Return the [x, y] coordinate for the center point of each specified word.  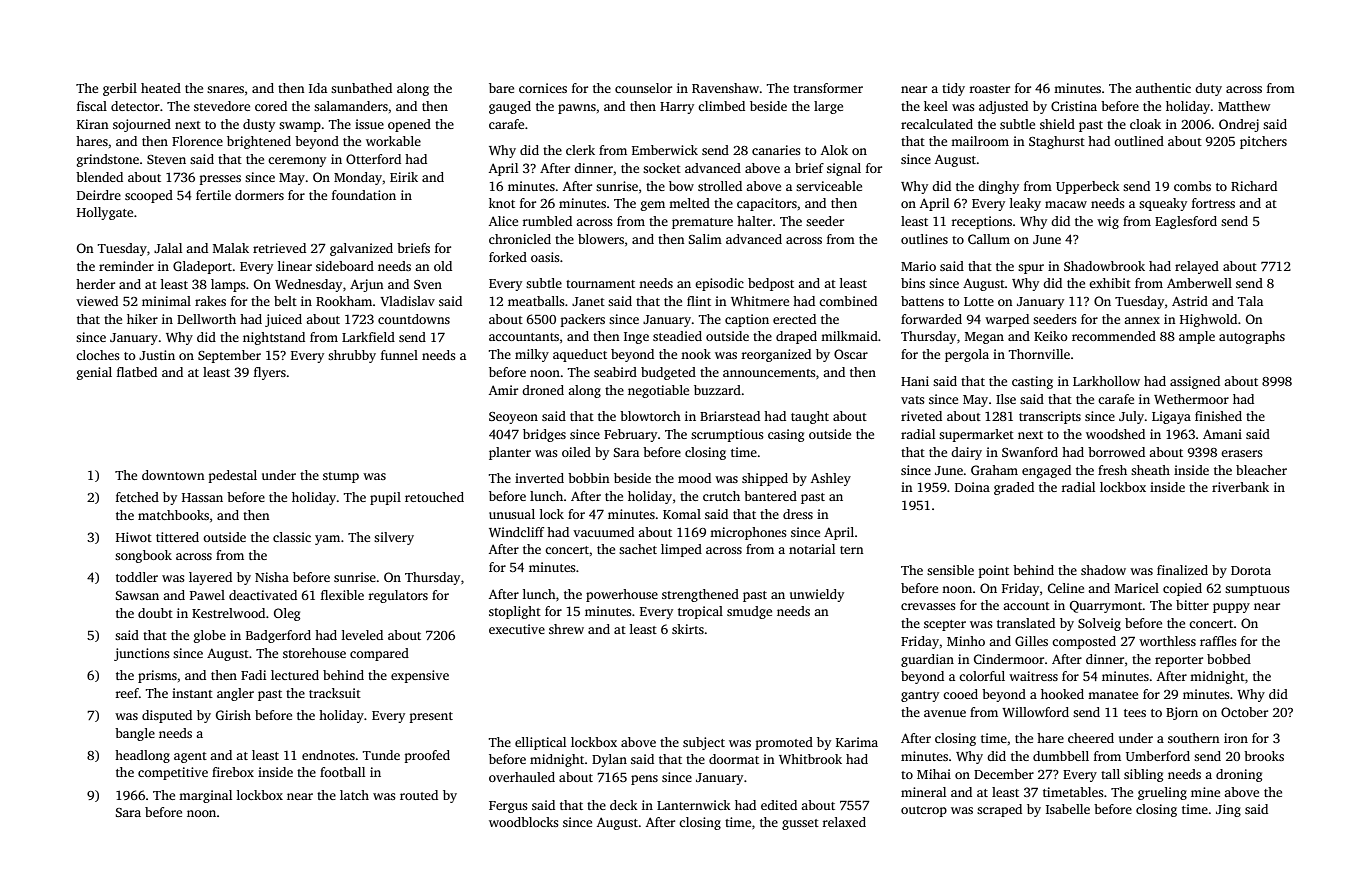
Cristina [1074, 106]
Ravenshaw [725, 88]
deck [624, 805]
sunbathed [361, 88]
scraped [999, 810]
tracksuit [335, 693]
